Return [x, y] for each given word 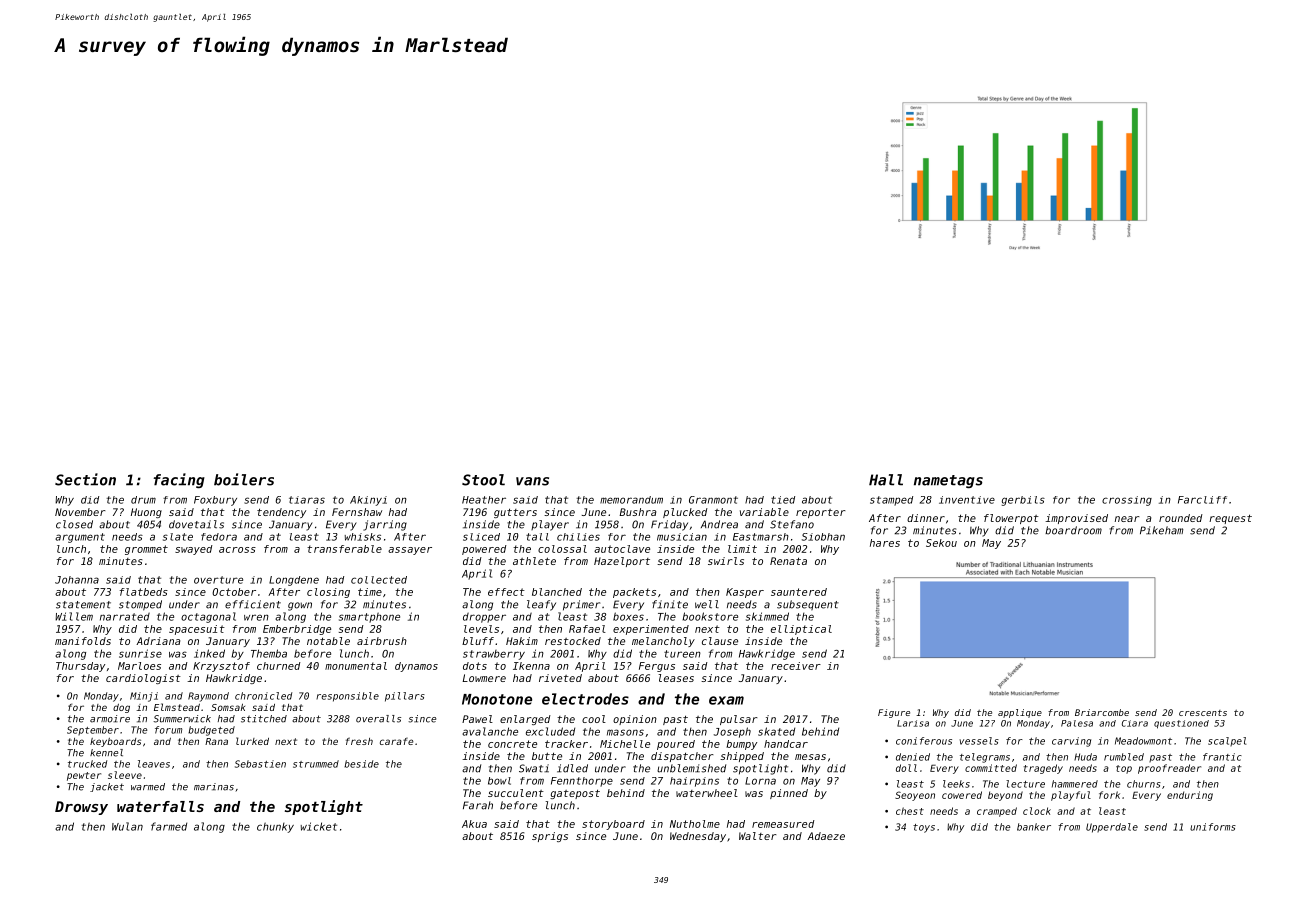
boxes [628, 616]
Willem [74, 616]
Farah [478, 805]
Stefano [792, 524]
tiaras [307, 500]
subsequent [808, 605]
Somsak [228, 707]
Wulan [127, 826]
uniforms [1213, 827]
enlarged [525, 720]
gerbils [1023, 501]
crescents [1203, 713]
